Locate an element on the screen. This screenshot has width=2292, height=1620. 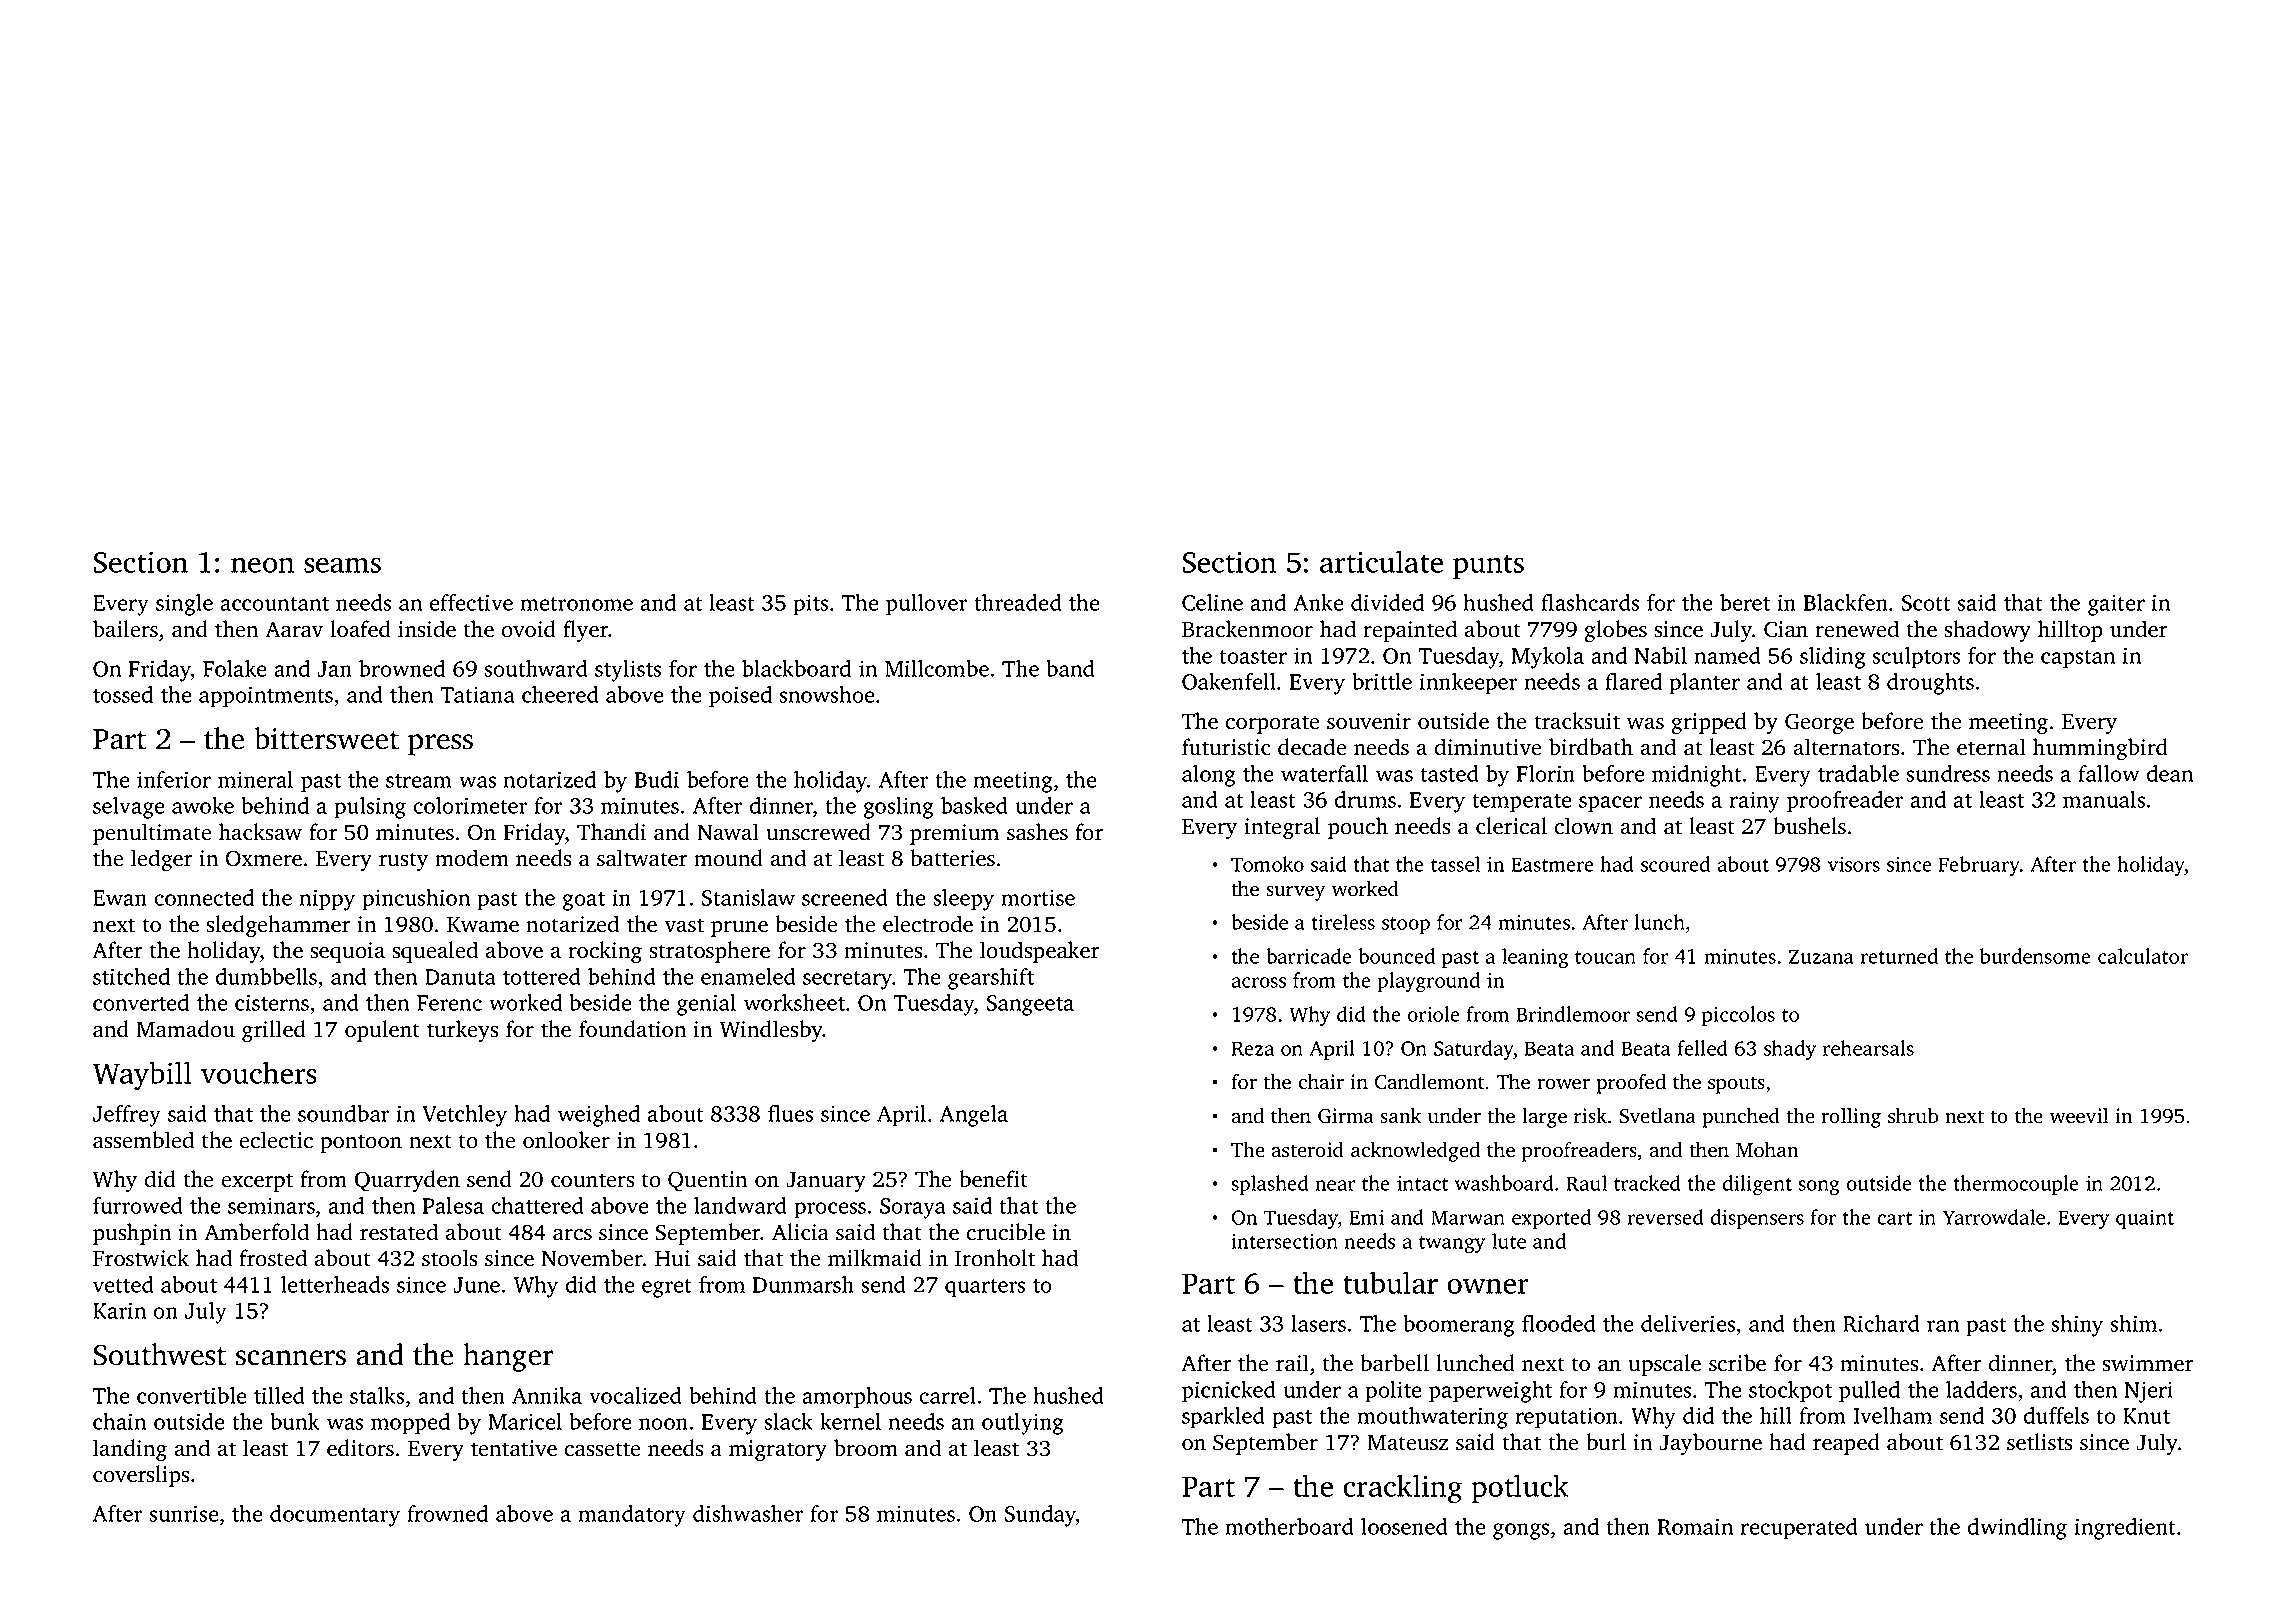
Danuta is located at coordinates (460, 977).
